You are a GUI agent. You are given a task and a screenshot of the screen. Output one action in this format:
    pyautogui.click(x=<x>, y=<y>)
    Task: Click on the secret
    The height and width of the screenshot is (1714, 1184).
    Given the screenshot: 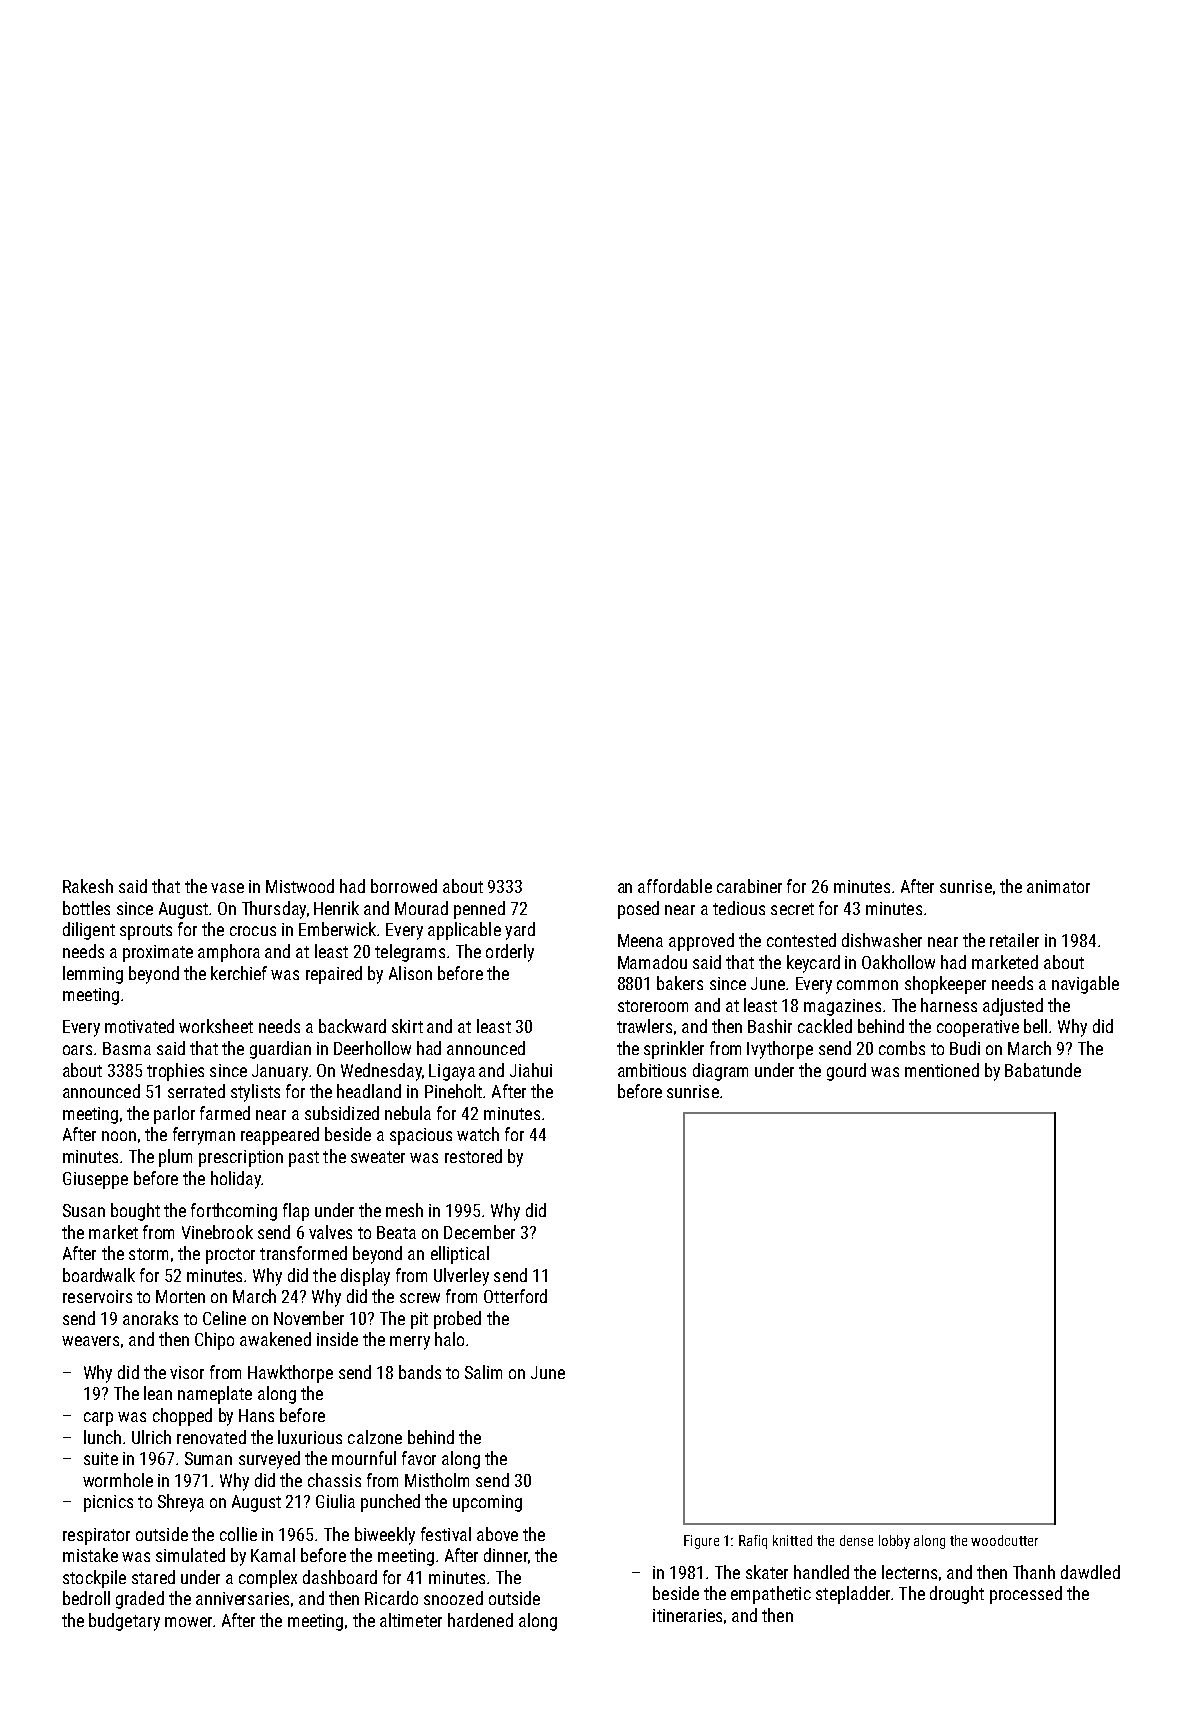 What is the action you would take?
    pyautogui.click(x=792, y=909)
